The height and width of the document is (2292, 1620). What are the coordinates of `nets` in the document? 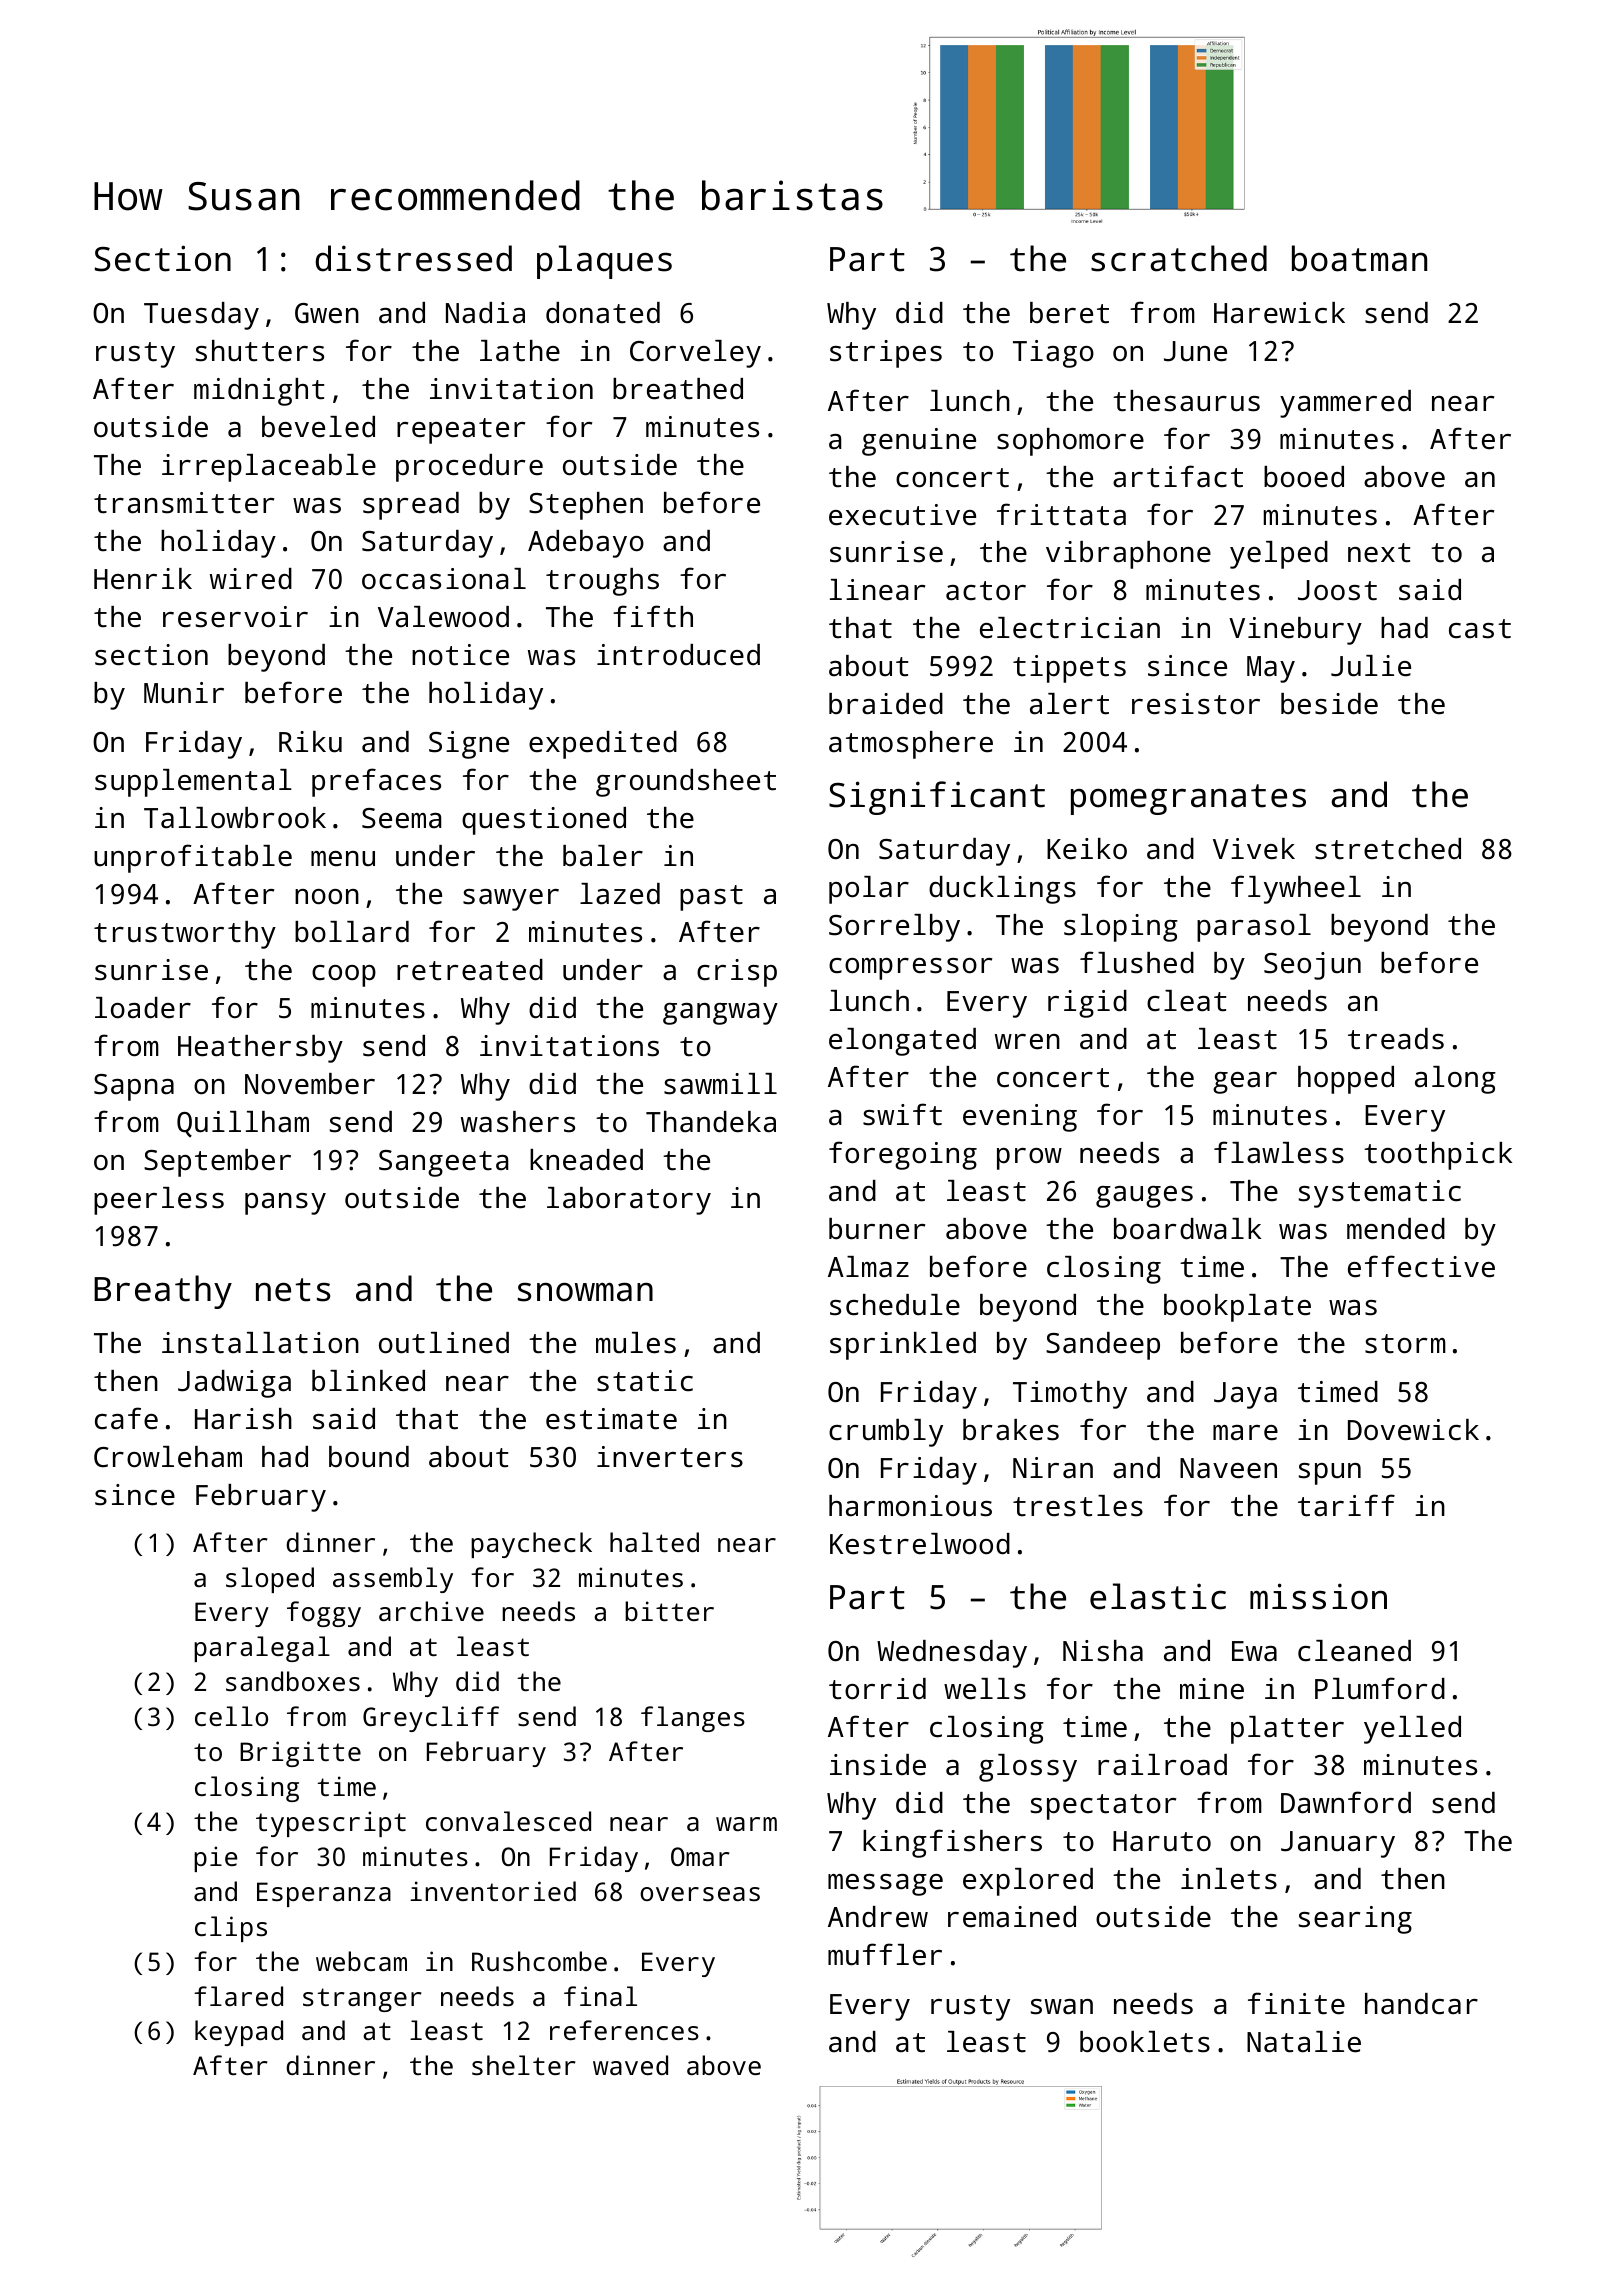 It's located at (293, 1290).
